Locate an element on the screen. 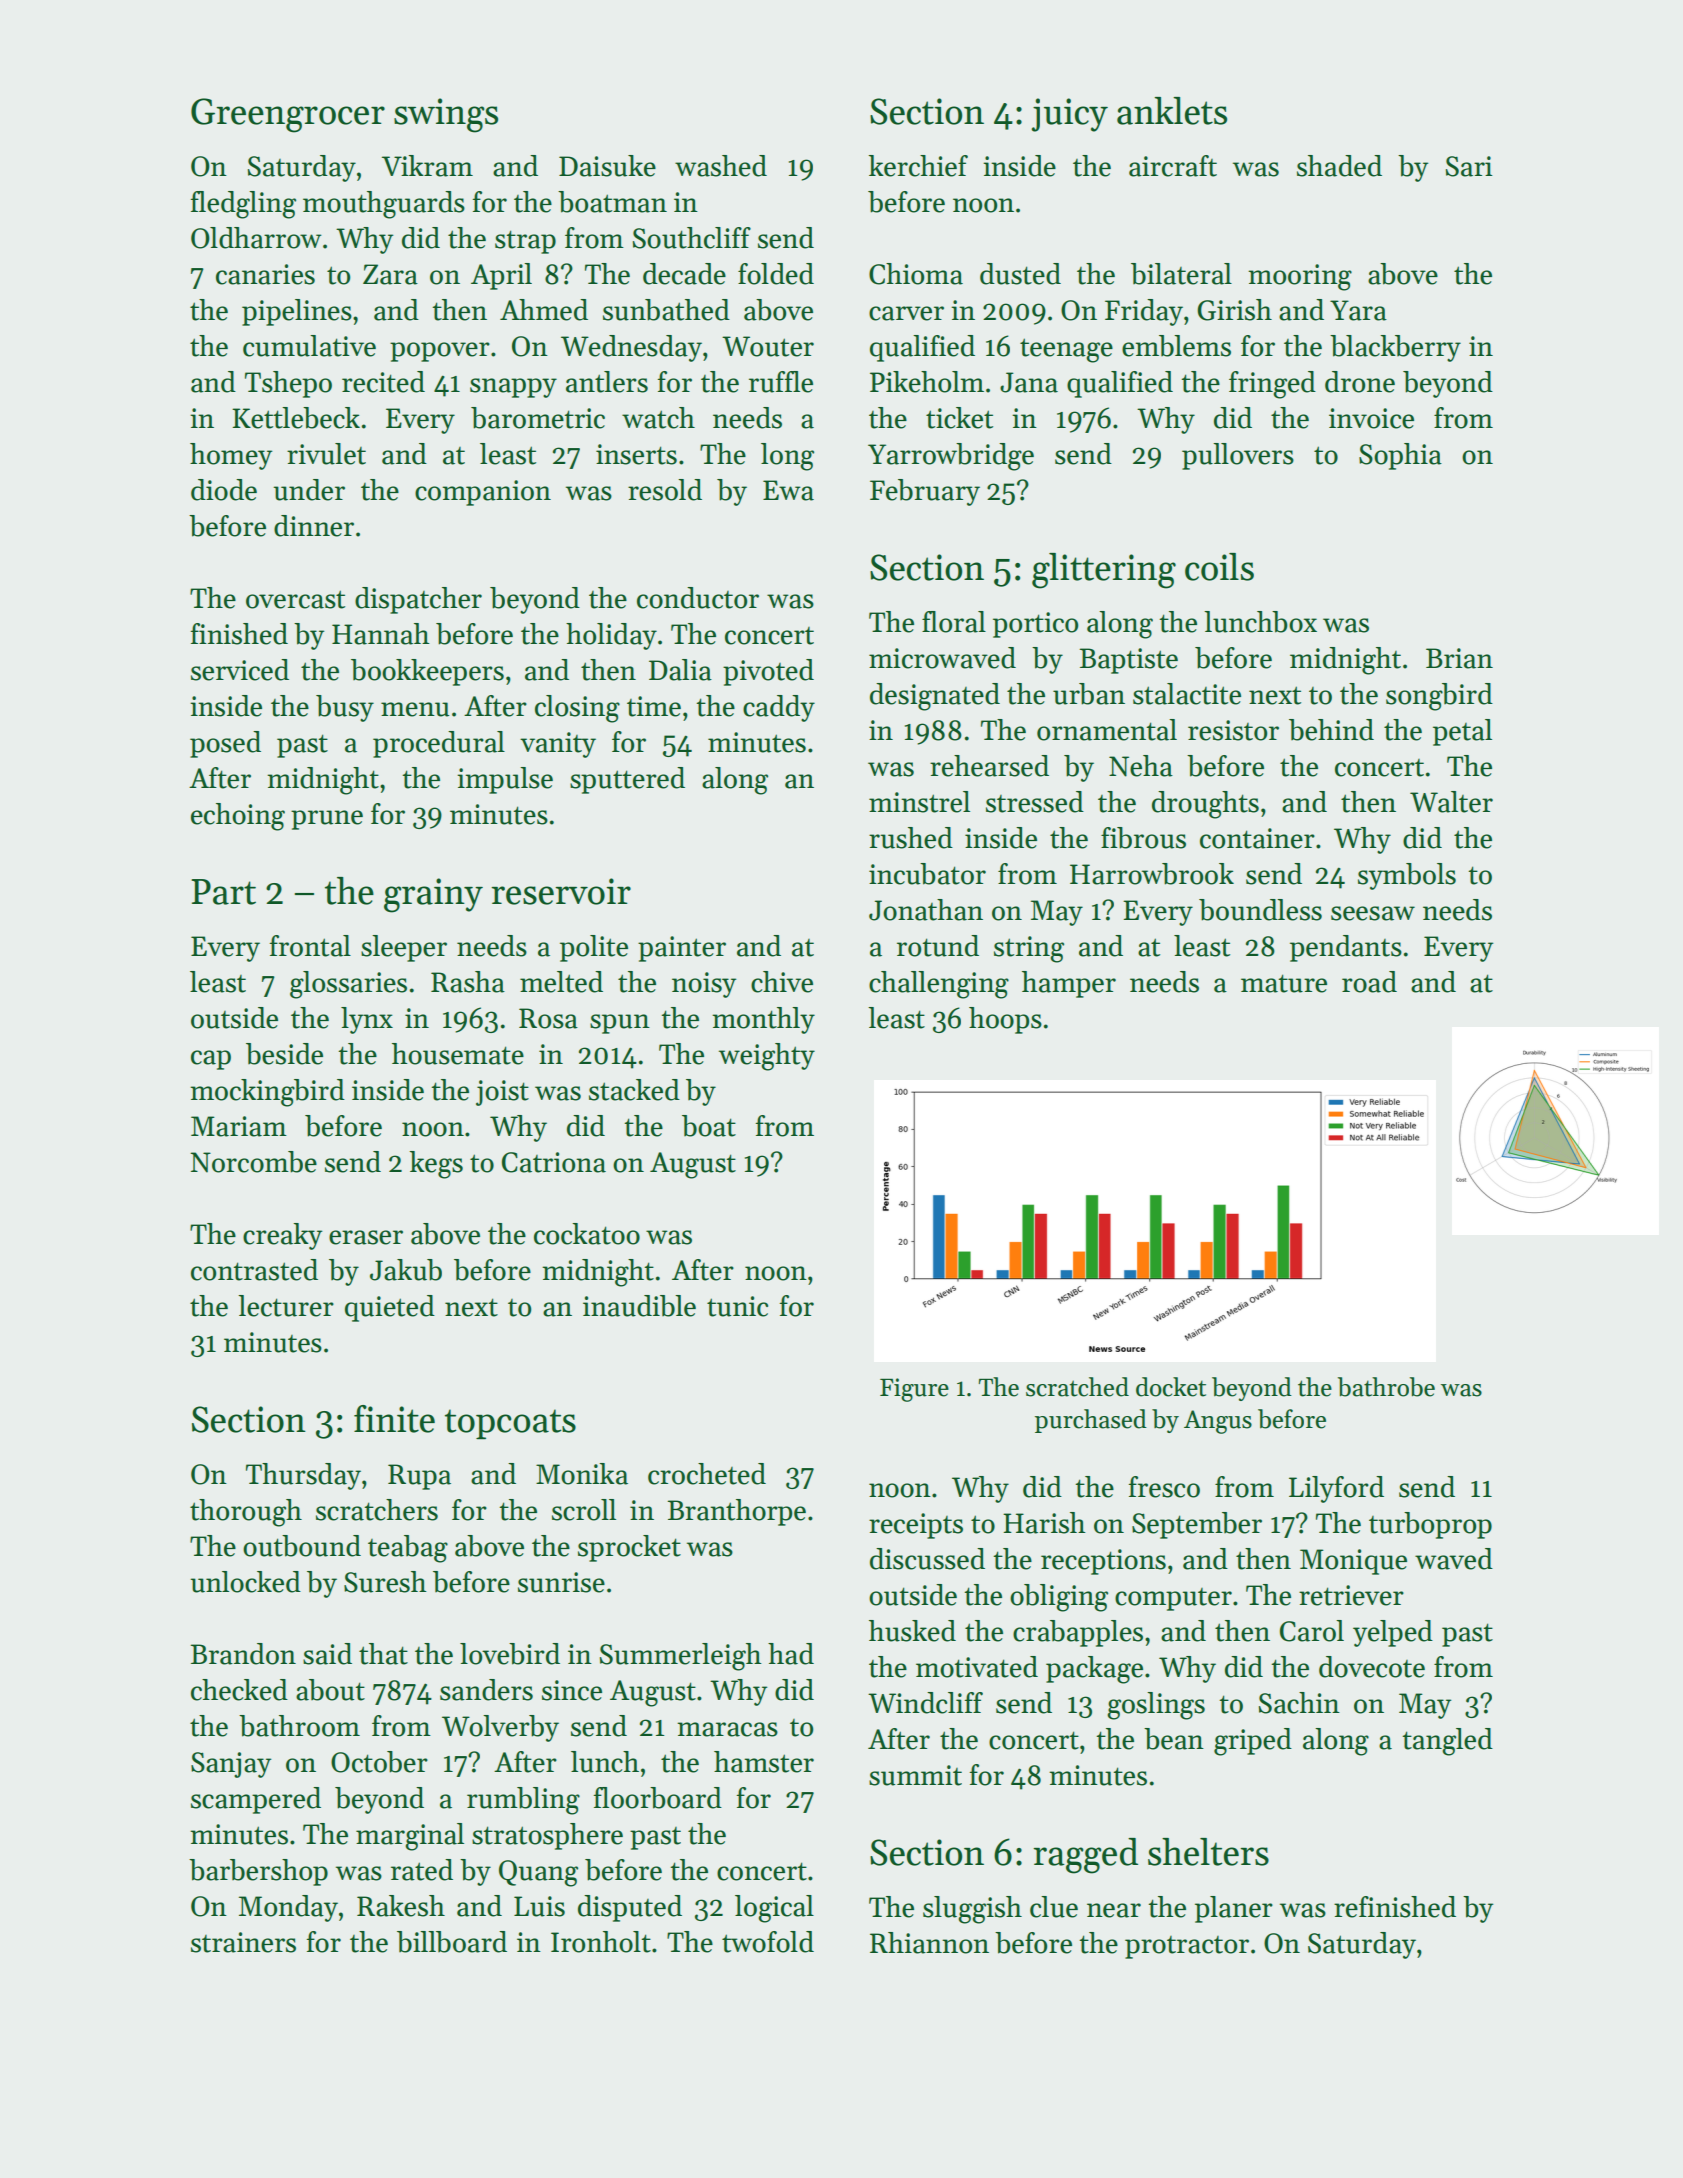 This screenshot has height=2178, width=1683. Quang is located at coordinates (538, 1873).
